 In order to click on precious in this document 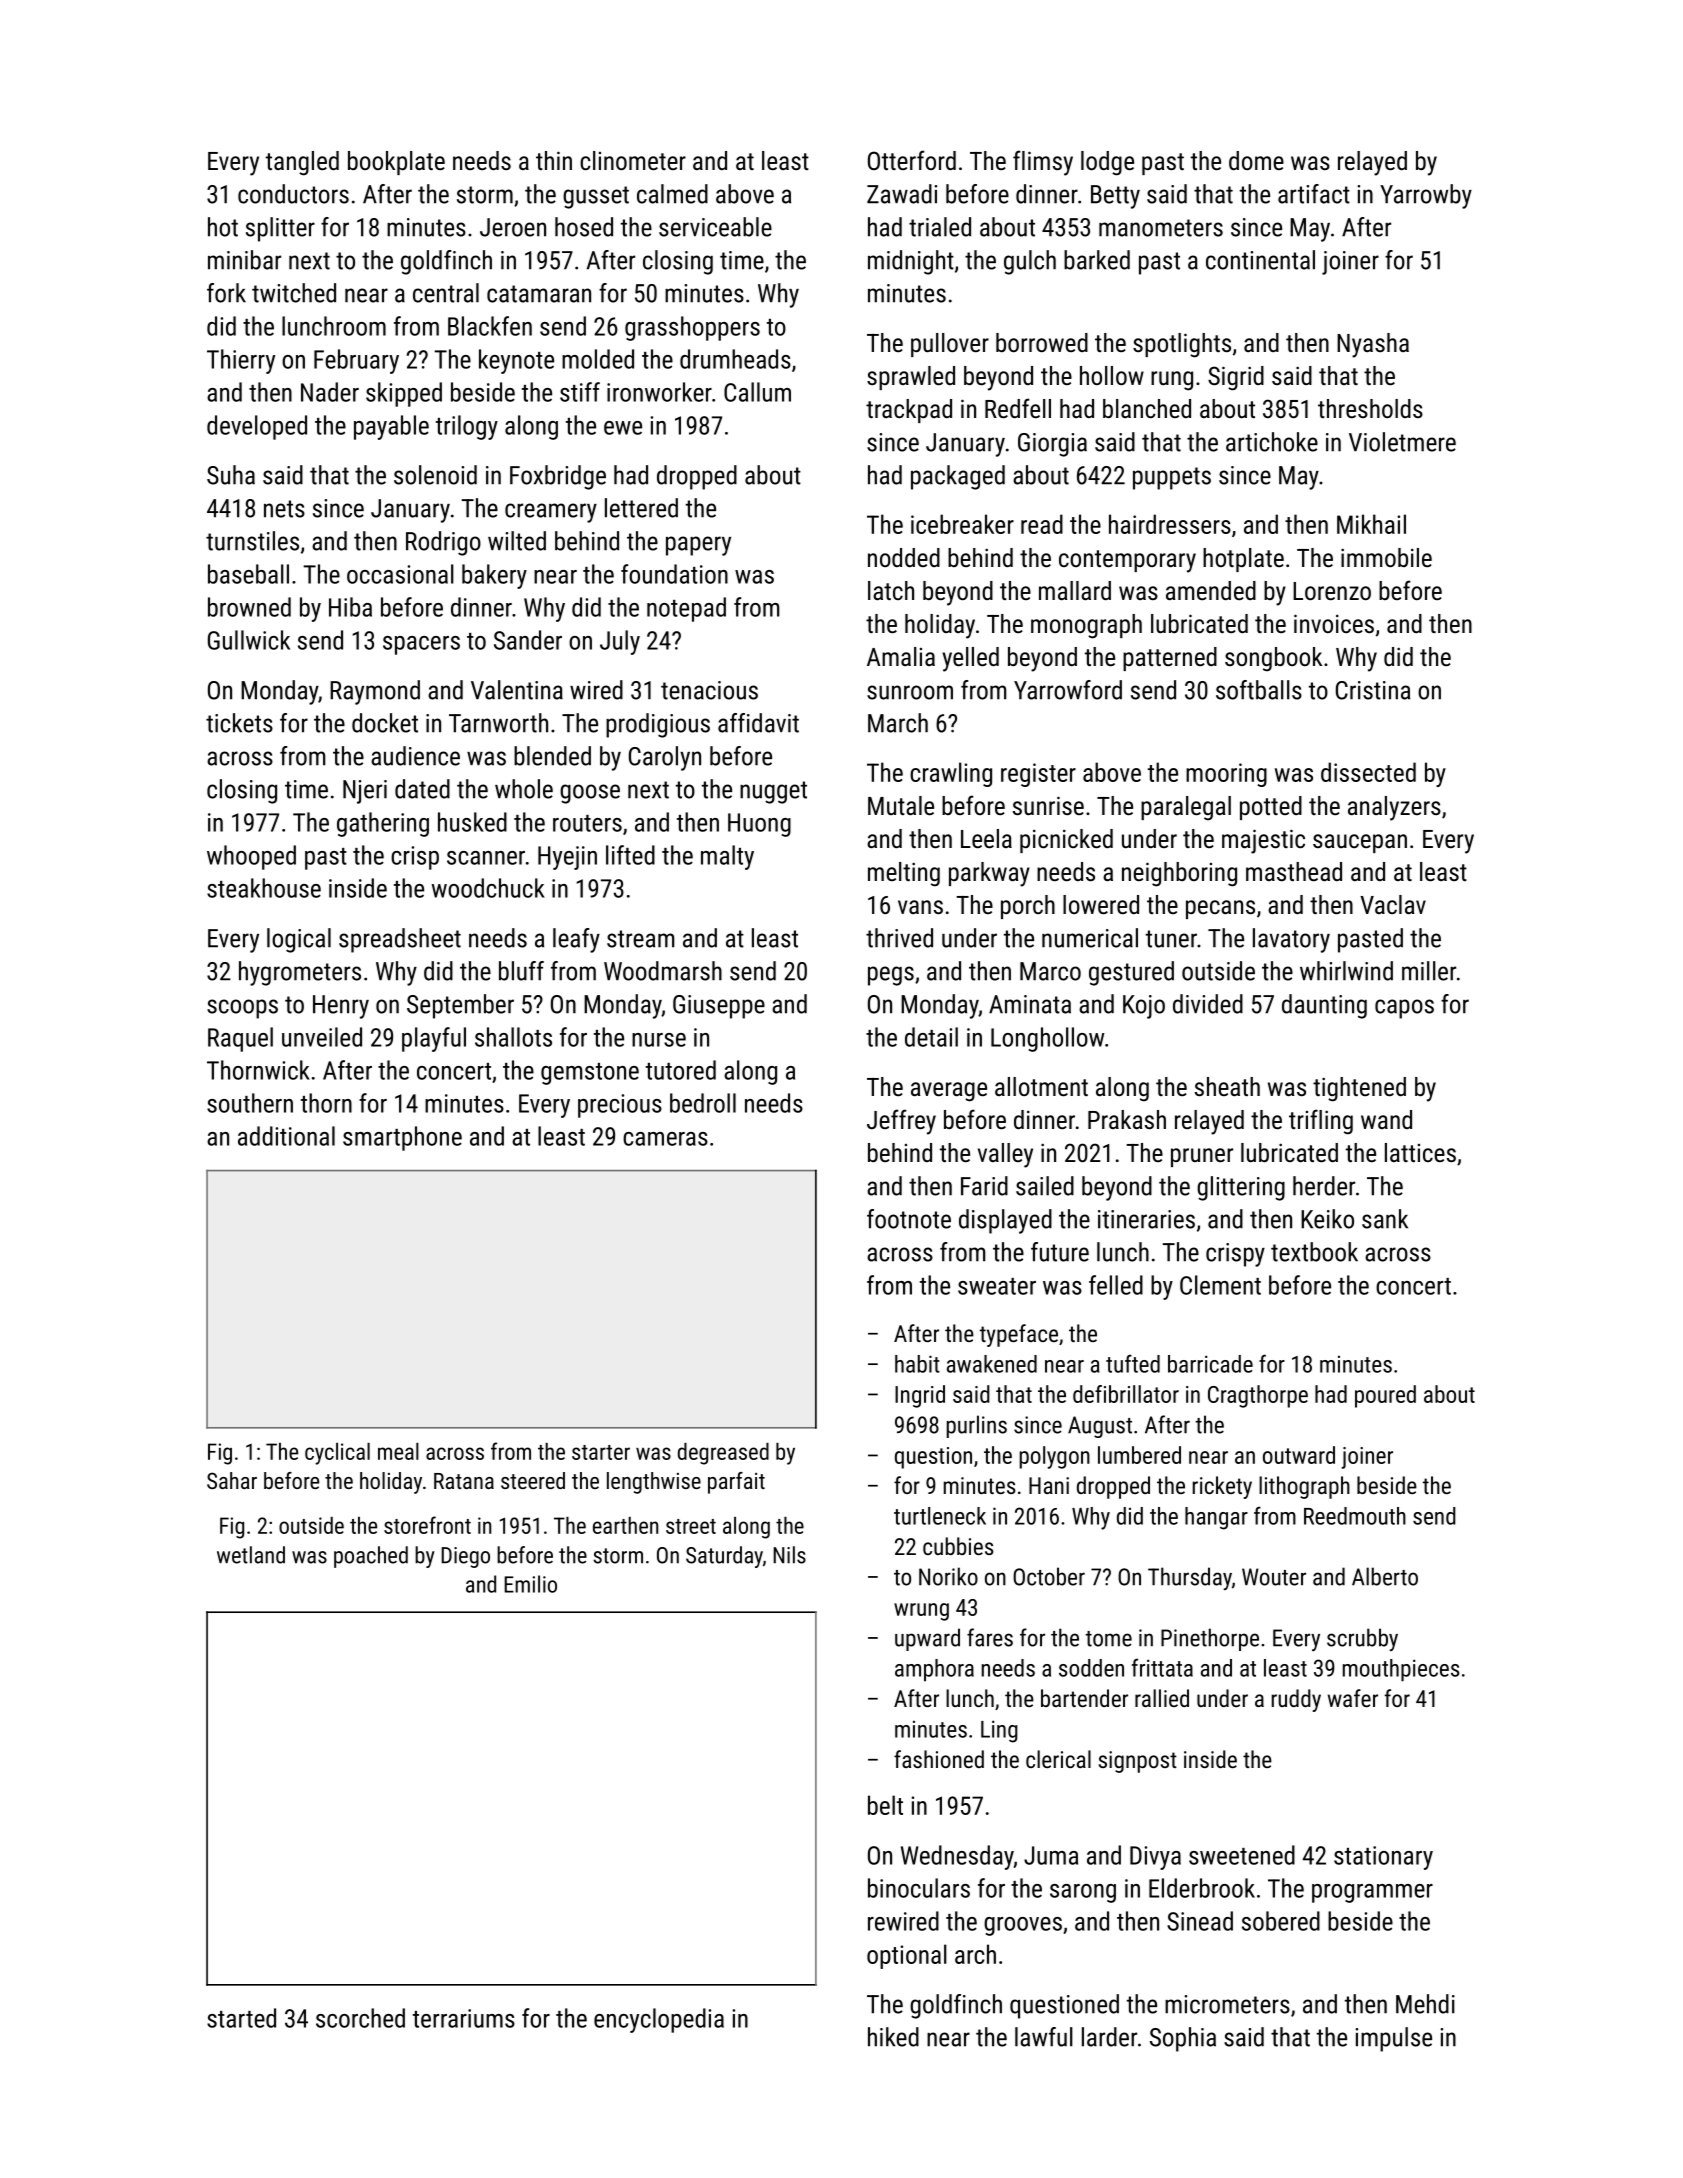, I will do `click(620, 1106)`.
